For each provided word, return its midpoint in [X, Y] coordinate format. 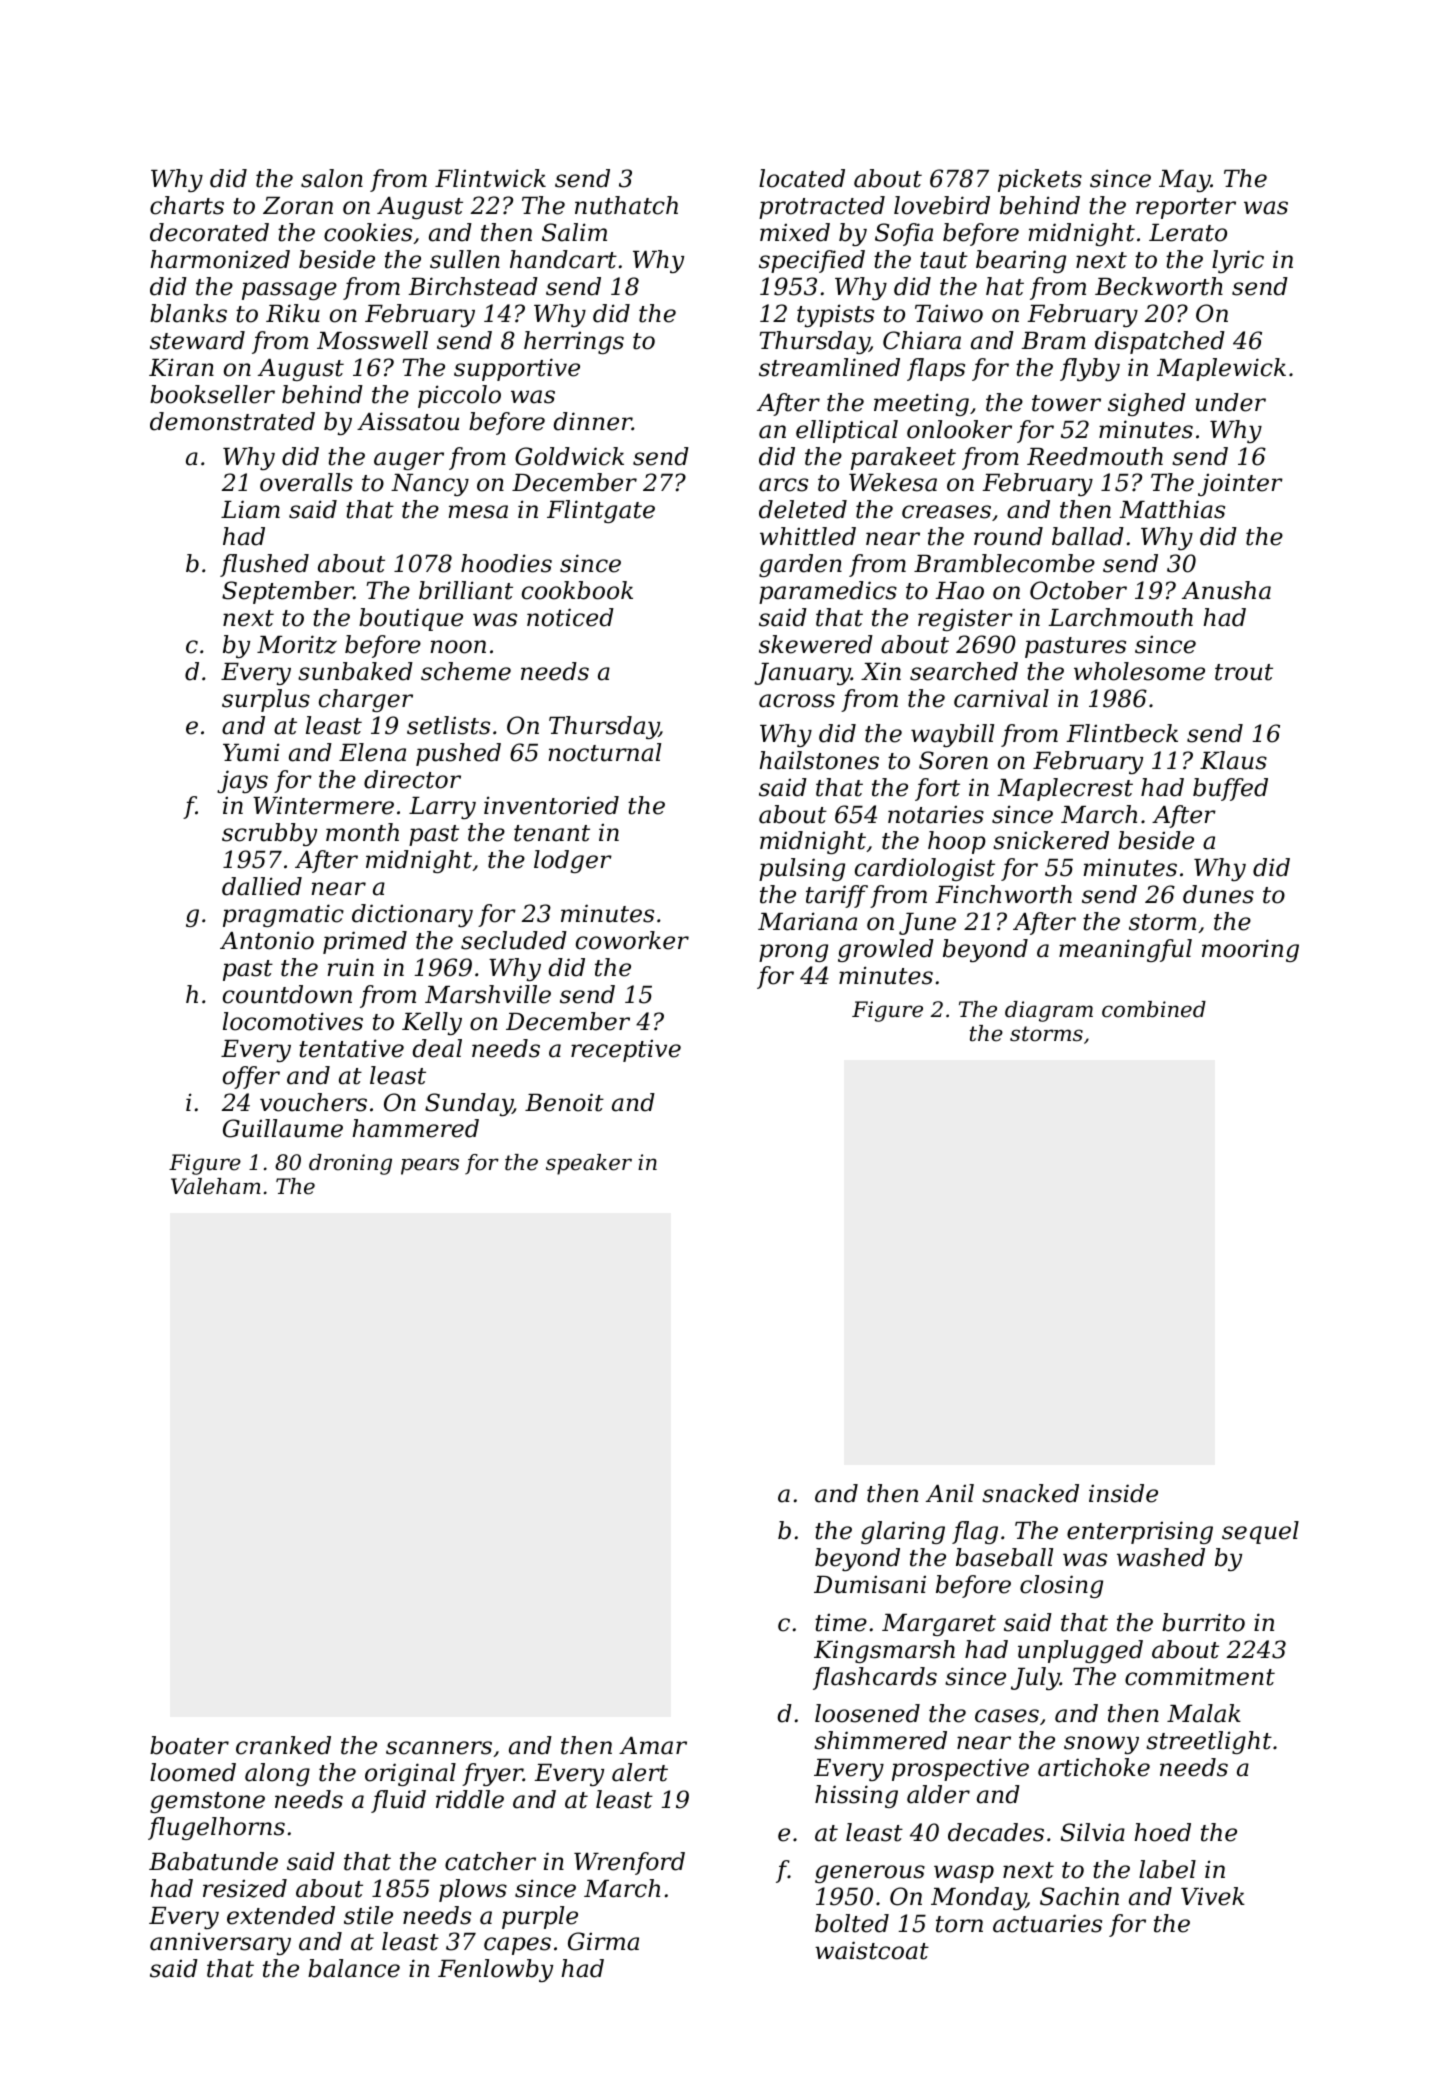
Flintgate [601, 511]
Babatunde [213, 1861]
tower [1066, 403]
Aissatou [408, 421]
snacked [1030, 1493]
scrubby [269, 834]
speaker [589, 1164]
